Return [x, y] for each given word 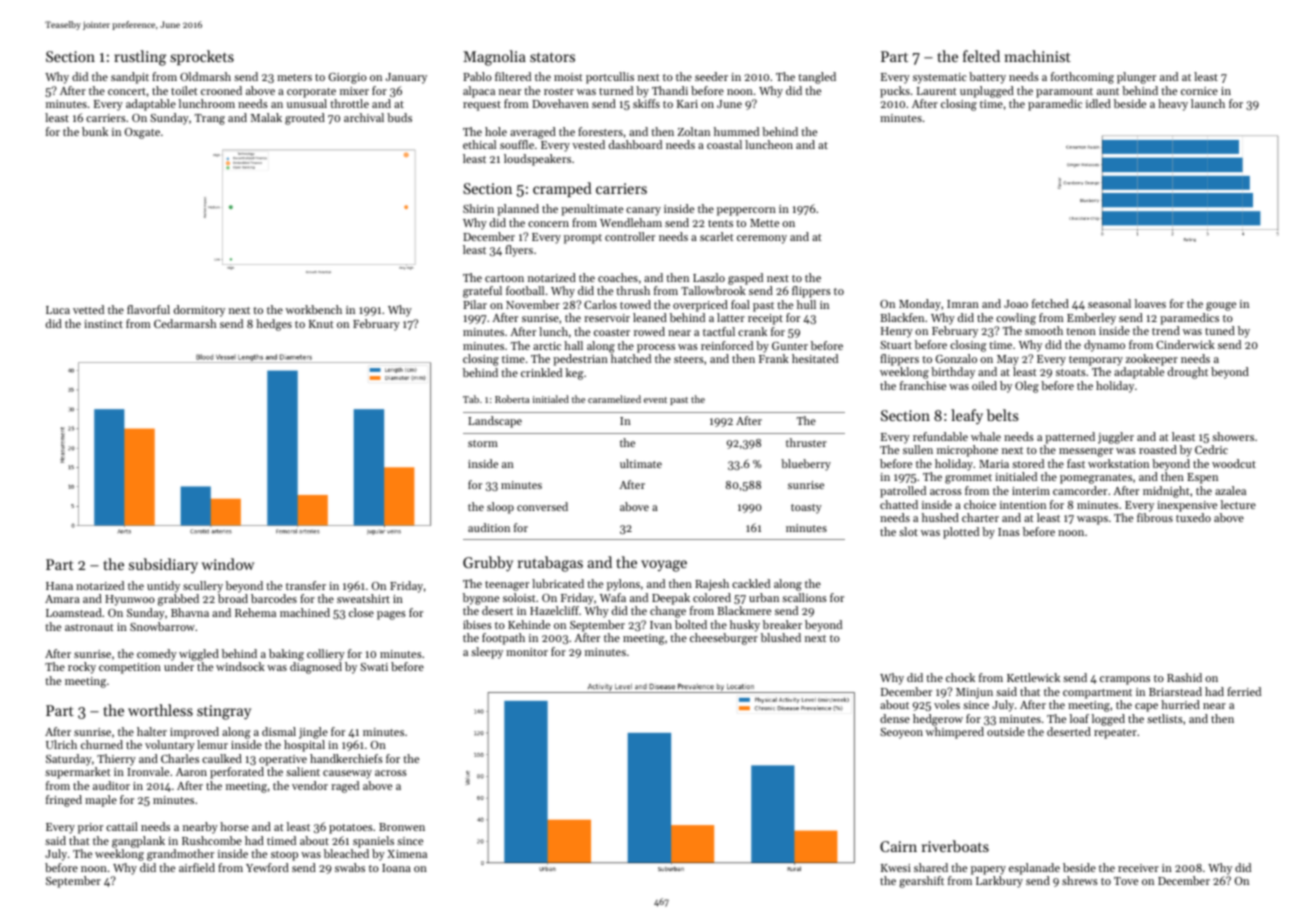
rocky [82, 668]
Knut [321, 324]
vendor [310, 785]
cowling [1016, 319]
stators [552, 57]
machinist [1038, 56]
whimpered [955, 733]
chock [960, 677]
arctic [547, 346]
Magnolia [494, 58]
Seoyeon [901, 733]
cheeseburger [724, 639]
